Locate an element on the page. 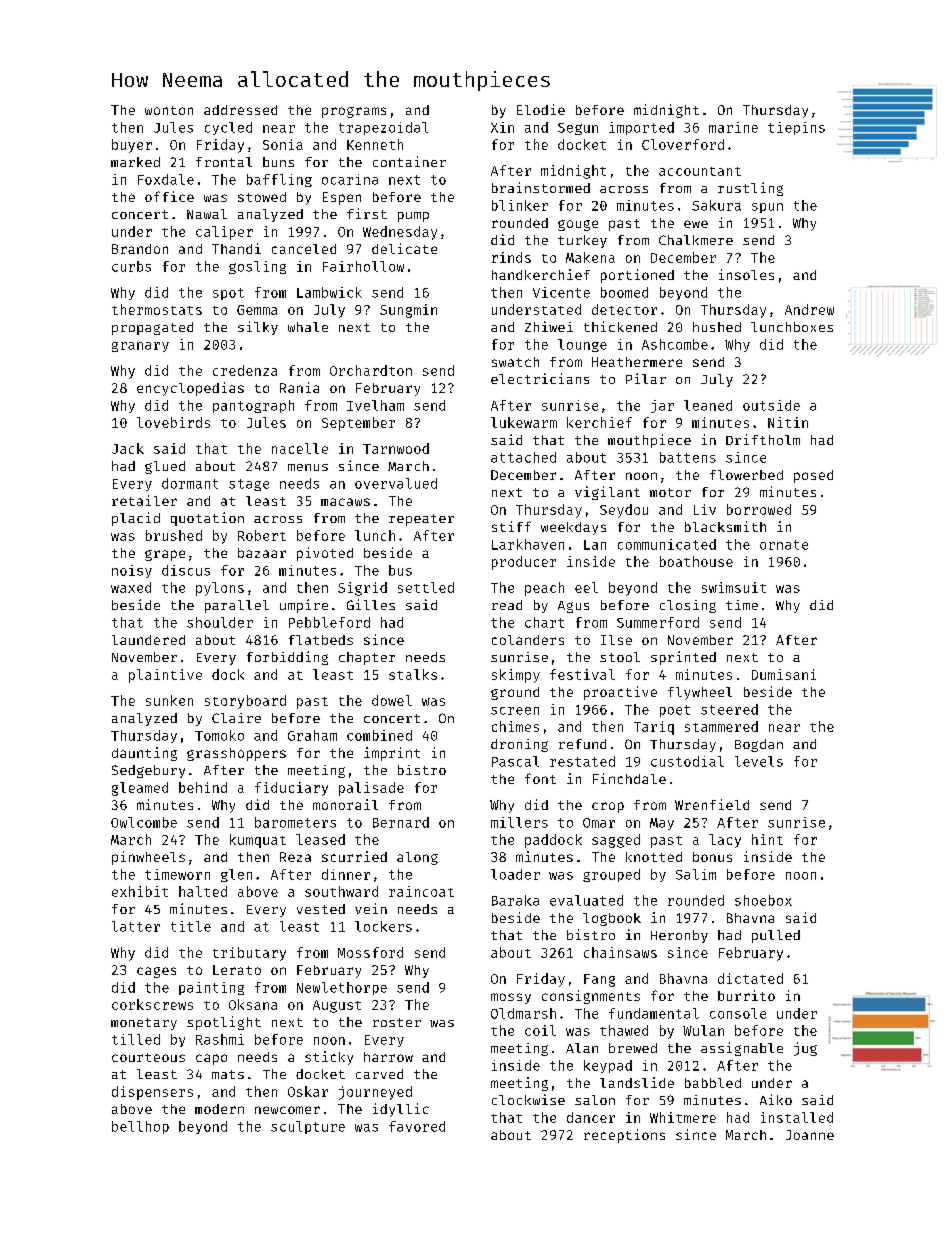 This document has width=952, height=1233. skimpy is located at coordinates (516, 676).
